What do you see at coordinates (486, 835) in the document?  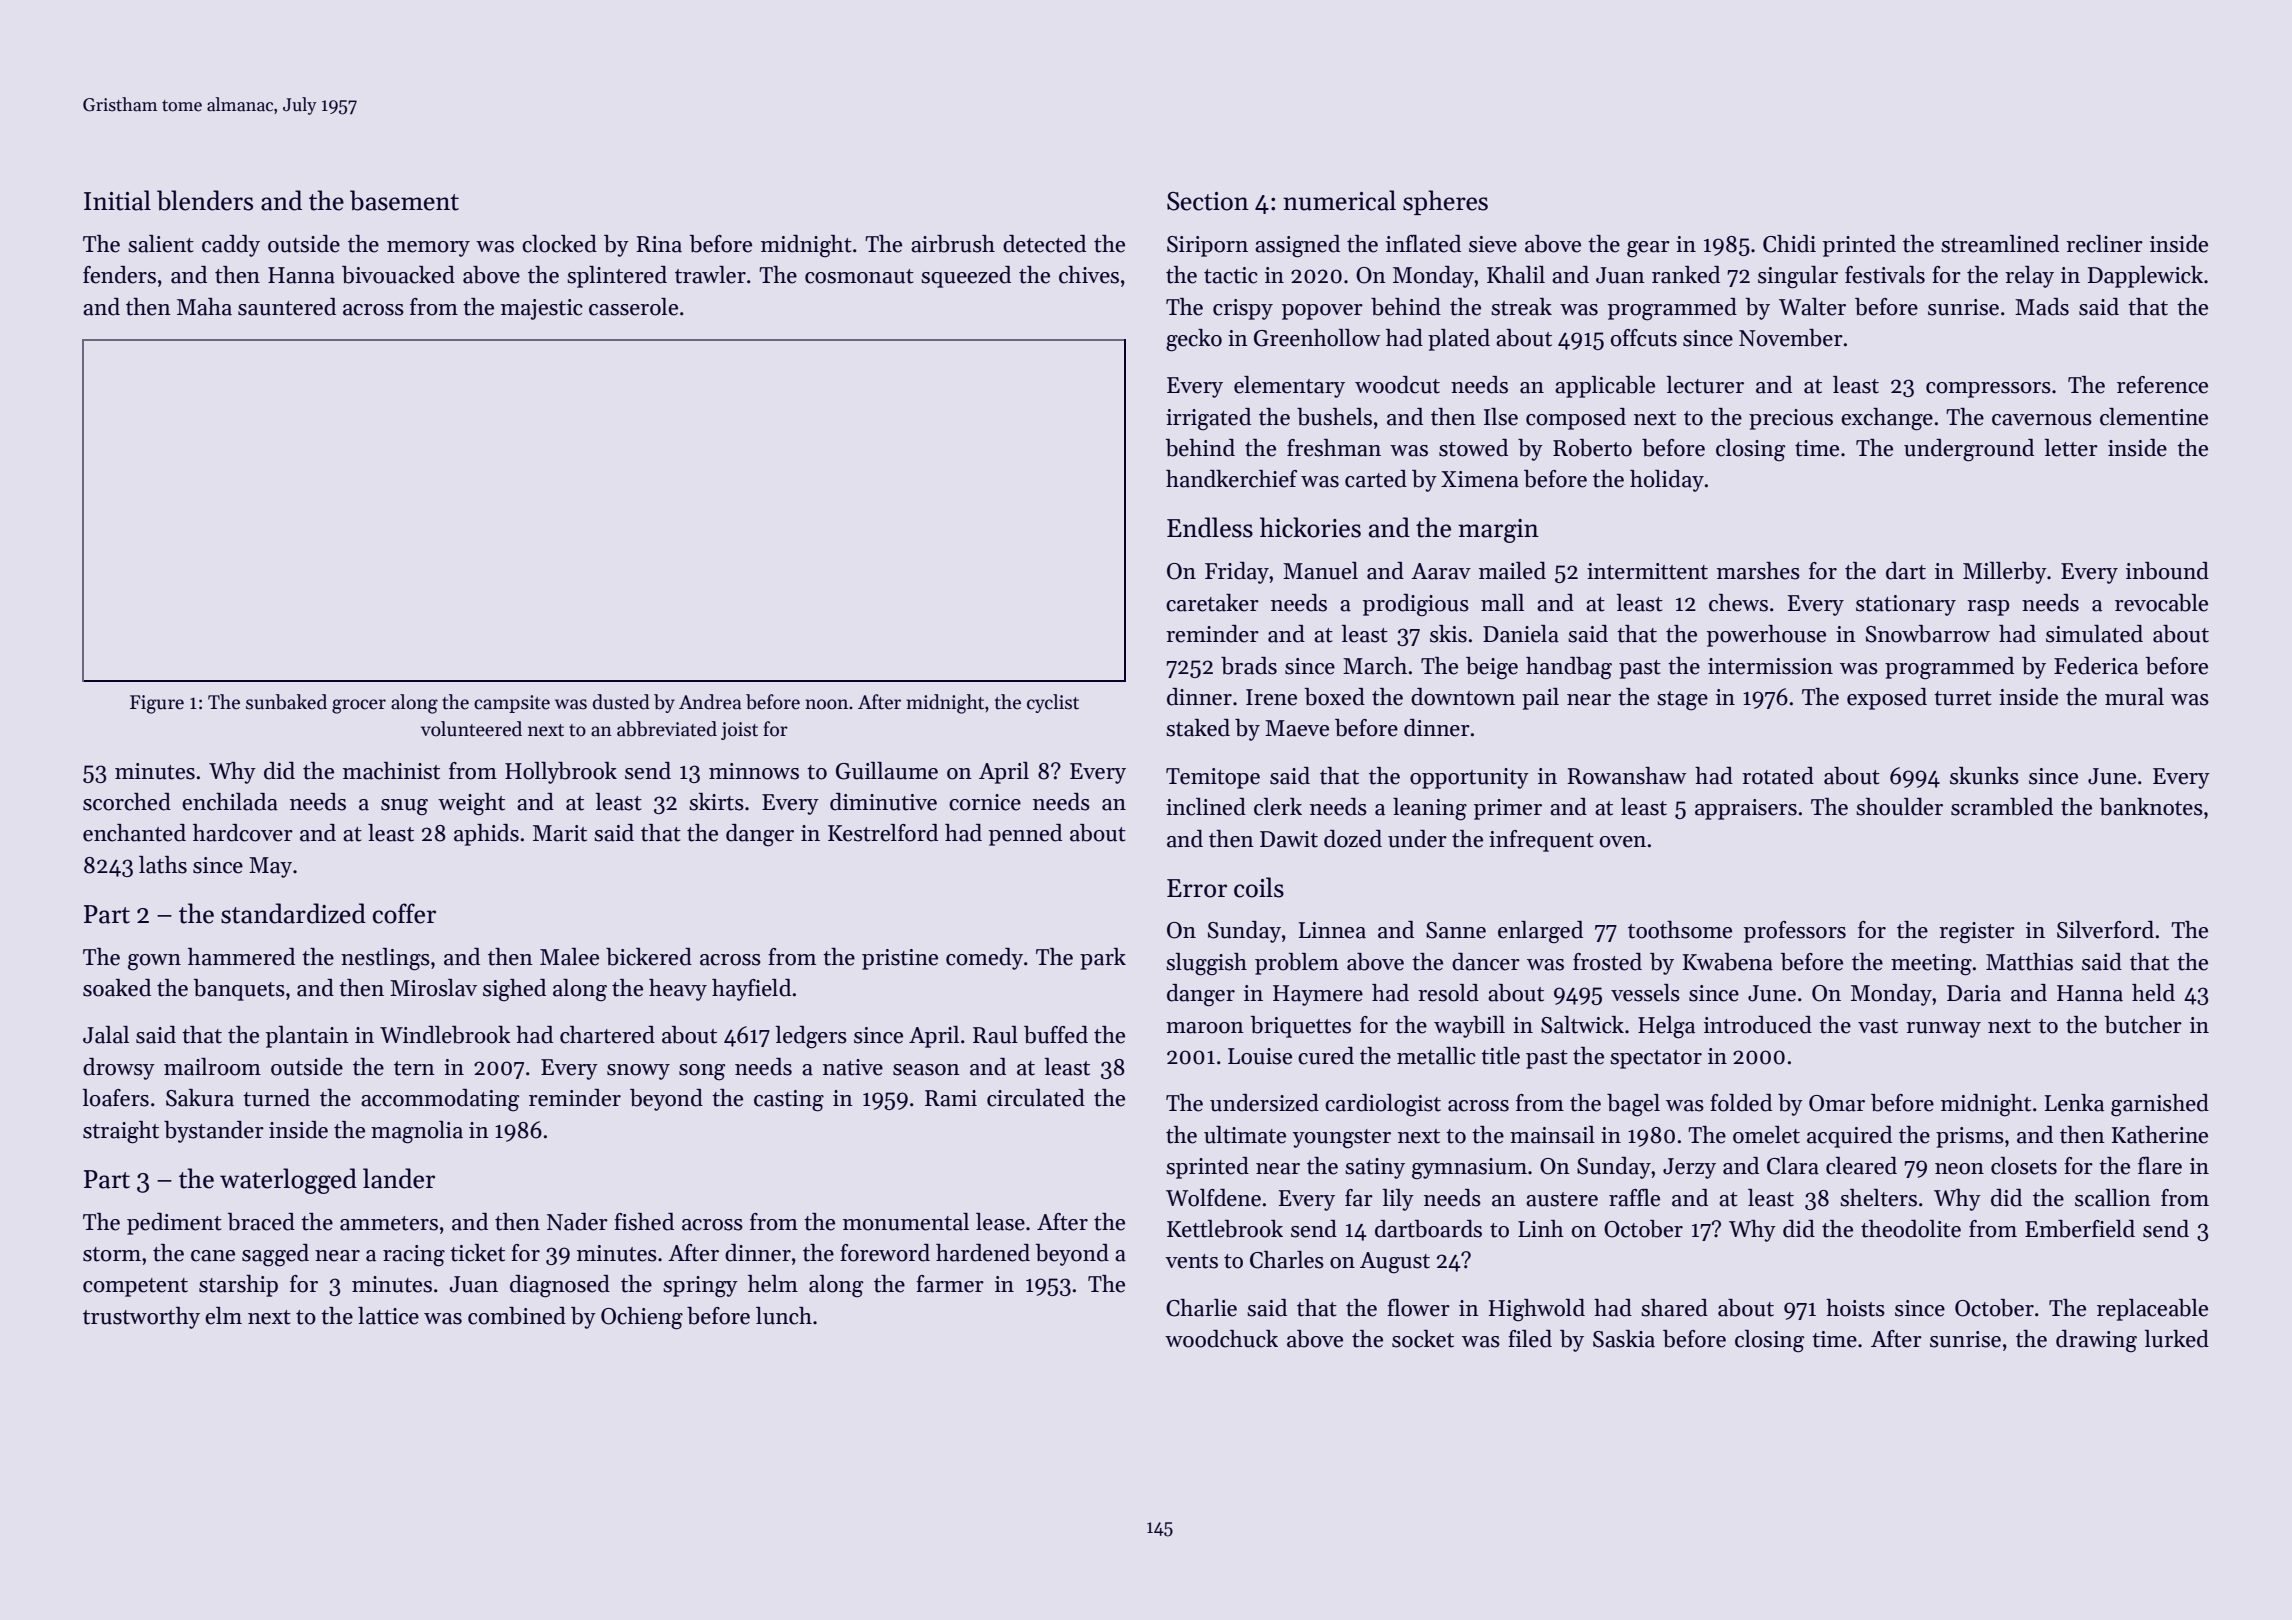 I see `aphids` at bounding box center [486, 835].
